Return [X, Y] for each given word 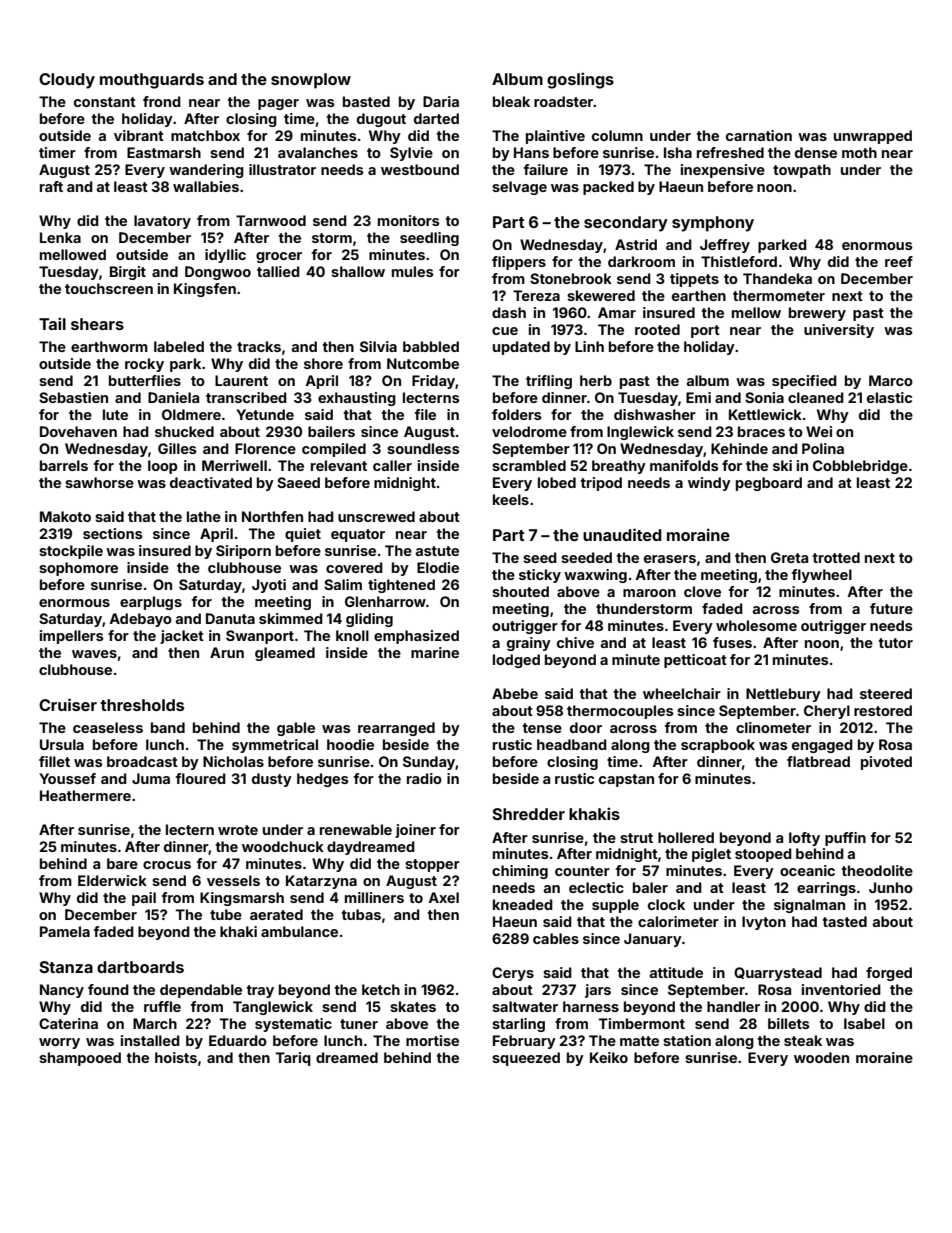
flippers [519, 263]
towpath [802, 171]
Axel [443, 897]
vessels [233, 880]
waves [94, 654]
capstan [626, 780]
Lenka [60, 237]
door [586, 727]
